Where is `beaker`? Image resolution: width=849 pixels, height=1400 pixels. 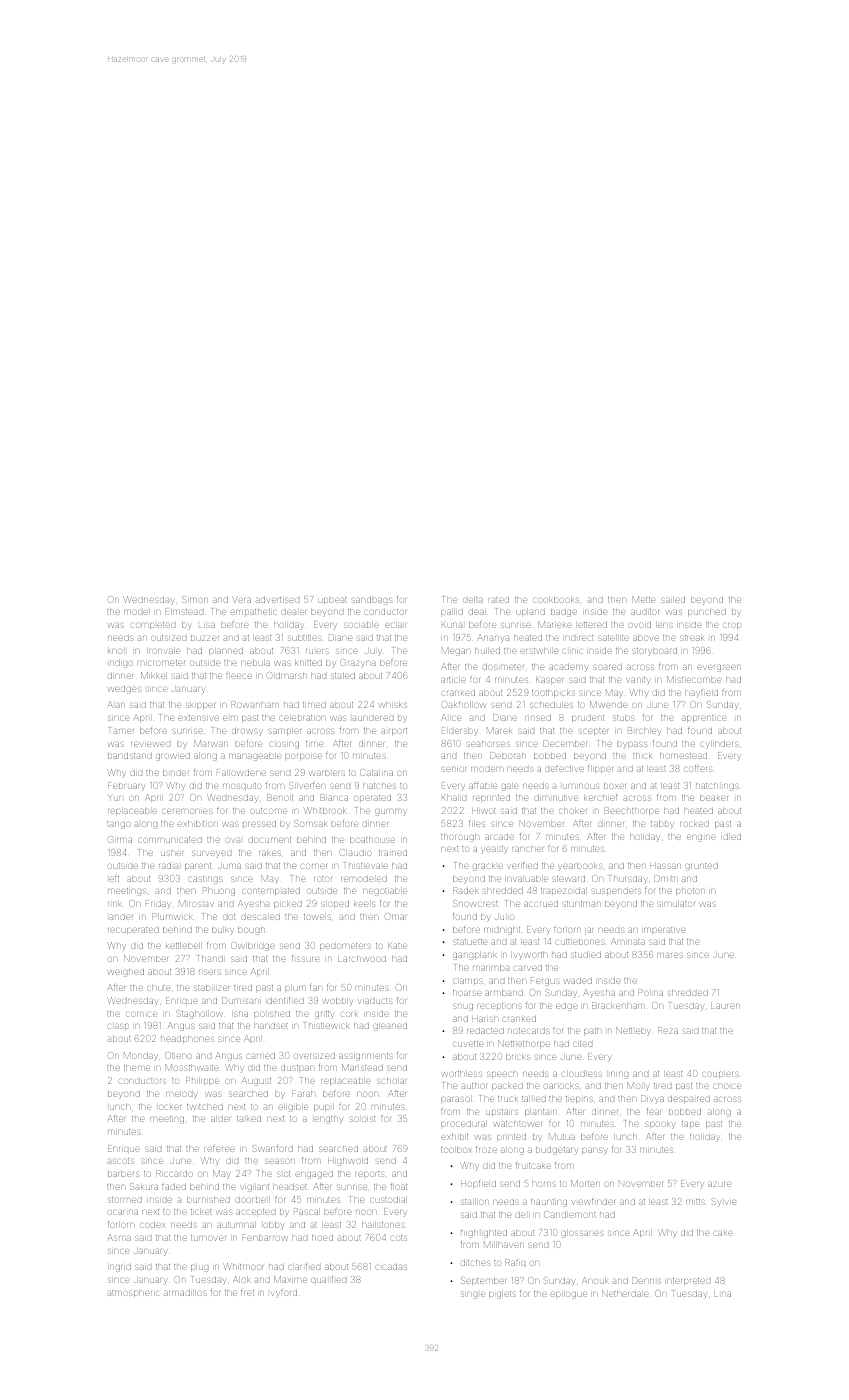
beaker is located at coordinates (714, 798).
